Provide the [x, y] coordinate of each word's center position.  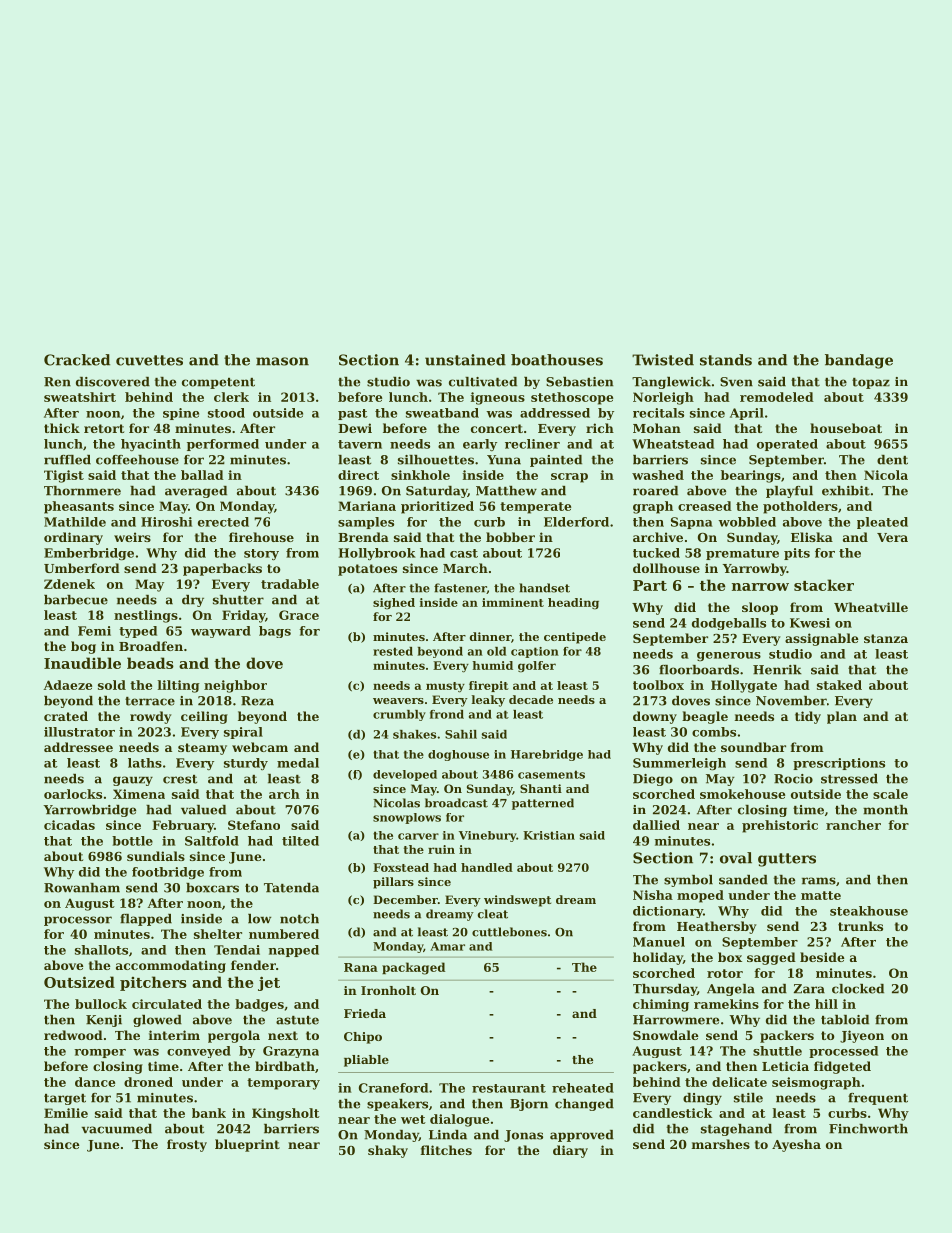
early [480, 445]
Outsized [79, 982]
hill [826, 1004]
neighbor [235, 686]
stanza [886, 638]
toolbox [658, 685]
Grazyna [291, 1052]
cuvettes [149, 360]
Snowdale [665, 1035]
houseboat [846, 428]
